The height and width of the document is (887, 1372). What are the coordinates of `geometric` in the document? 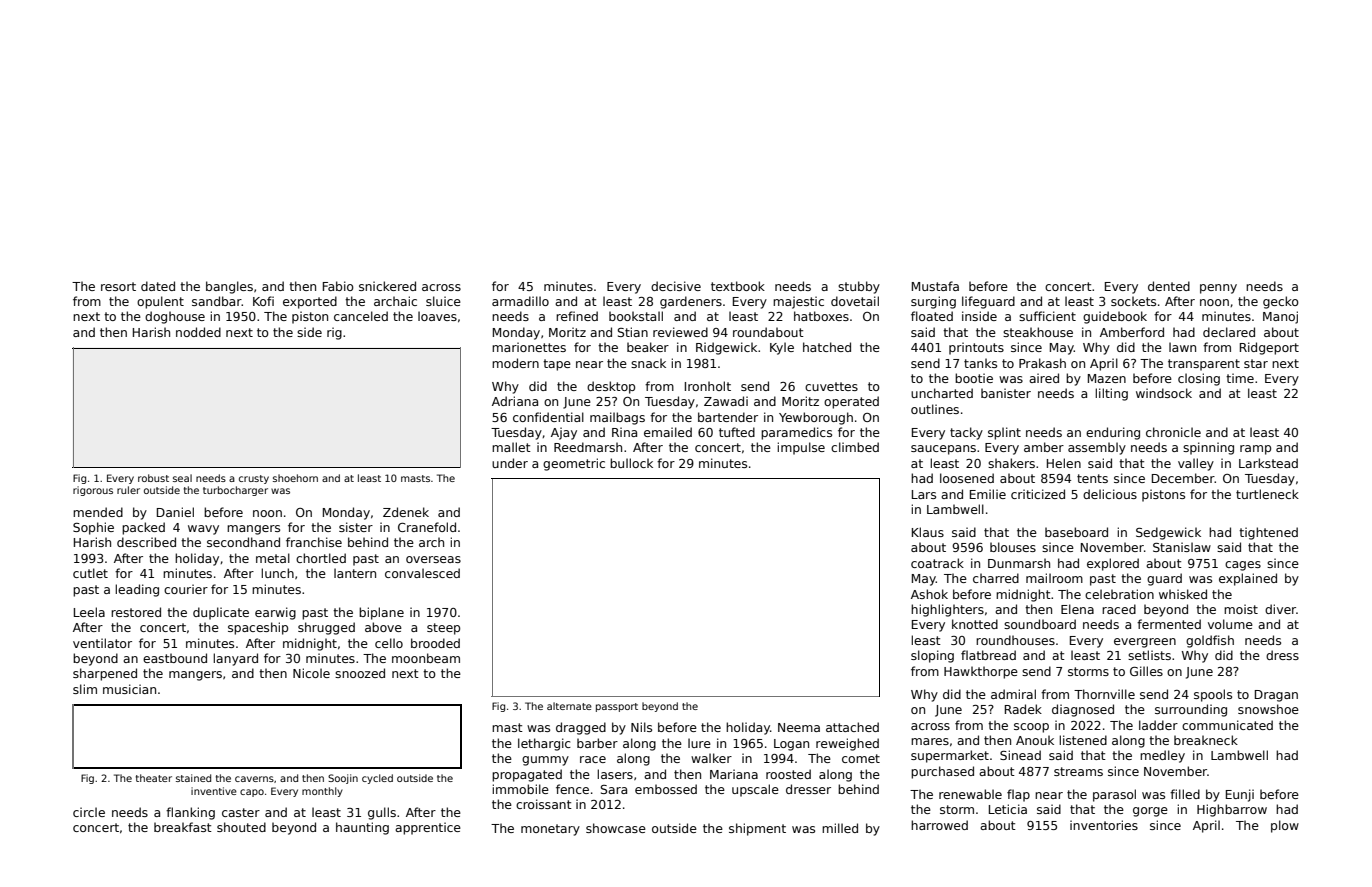 It's located at (574, 464).
